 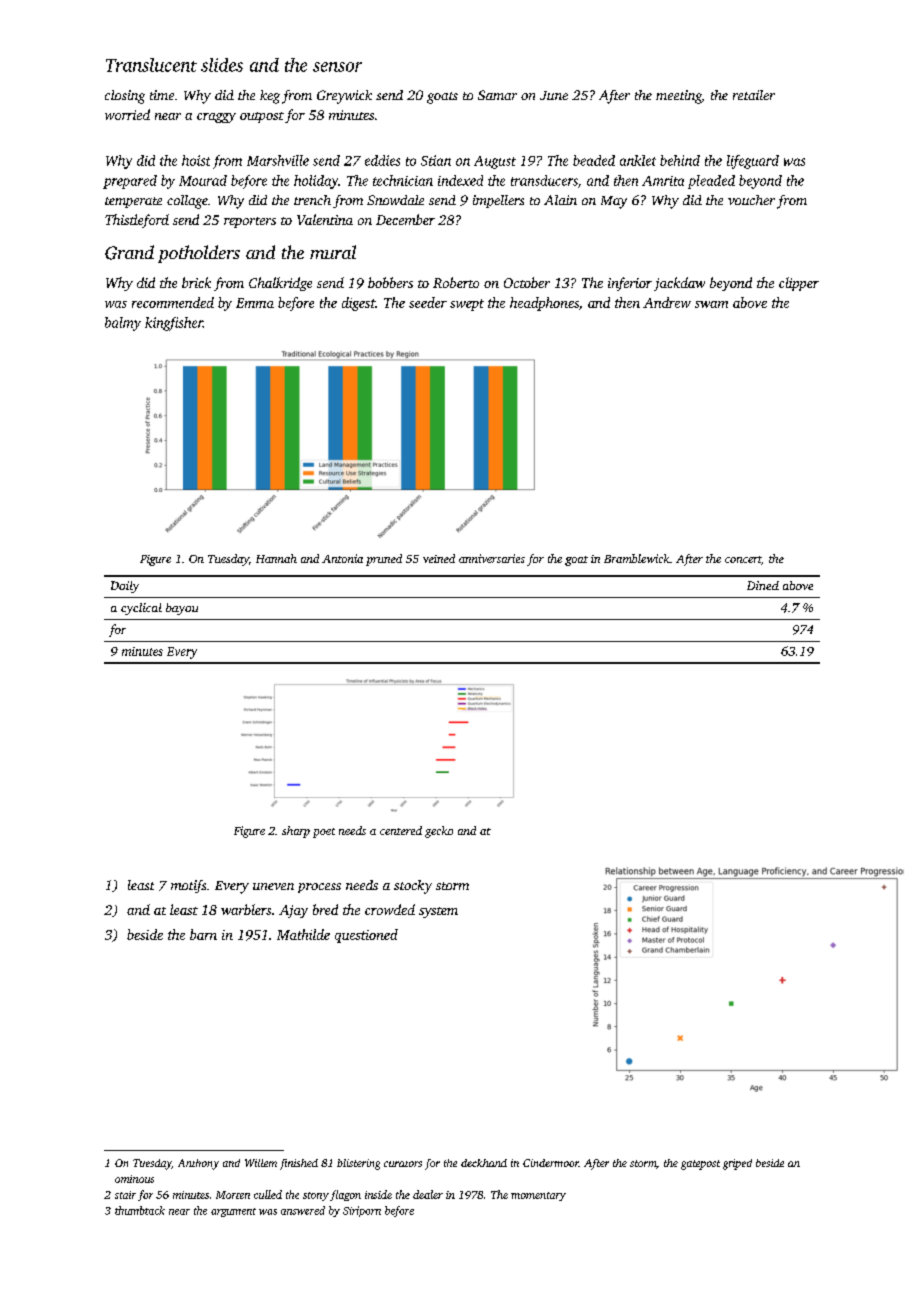 I want to click on Translucent, so click(x=151, y=65).
